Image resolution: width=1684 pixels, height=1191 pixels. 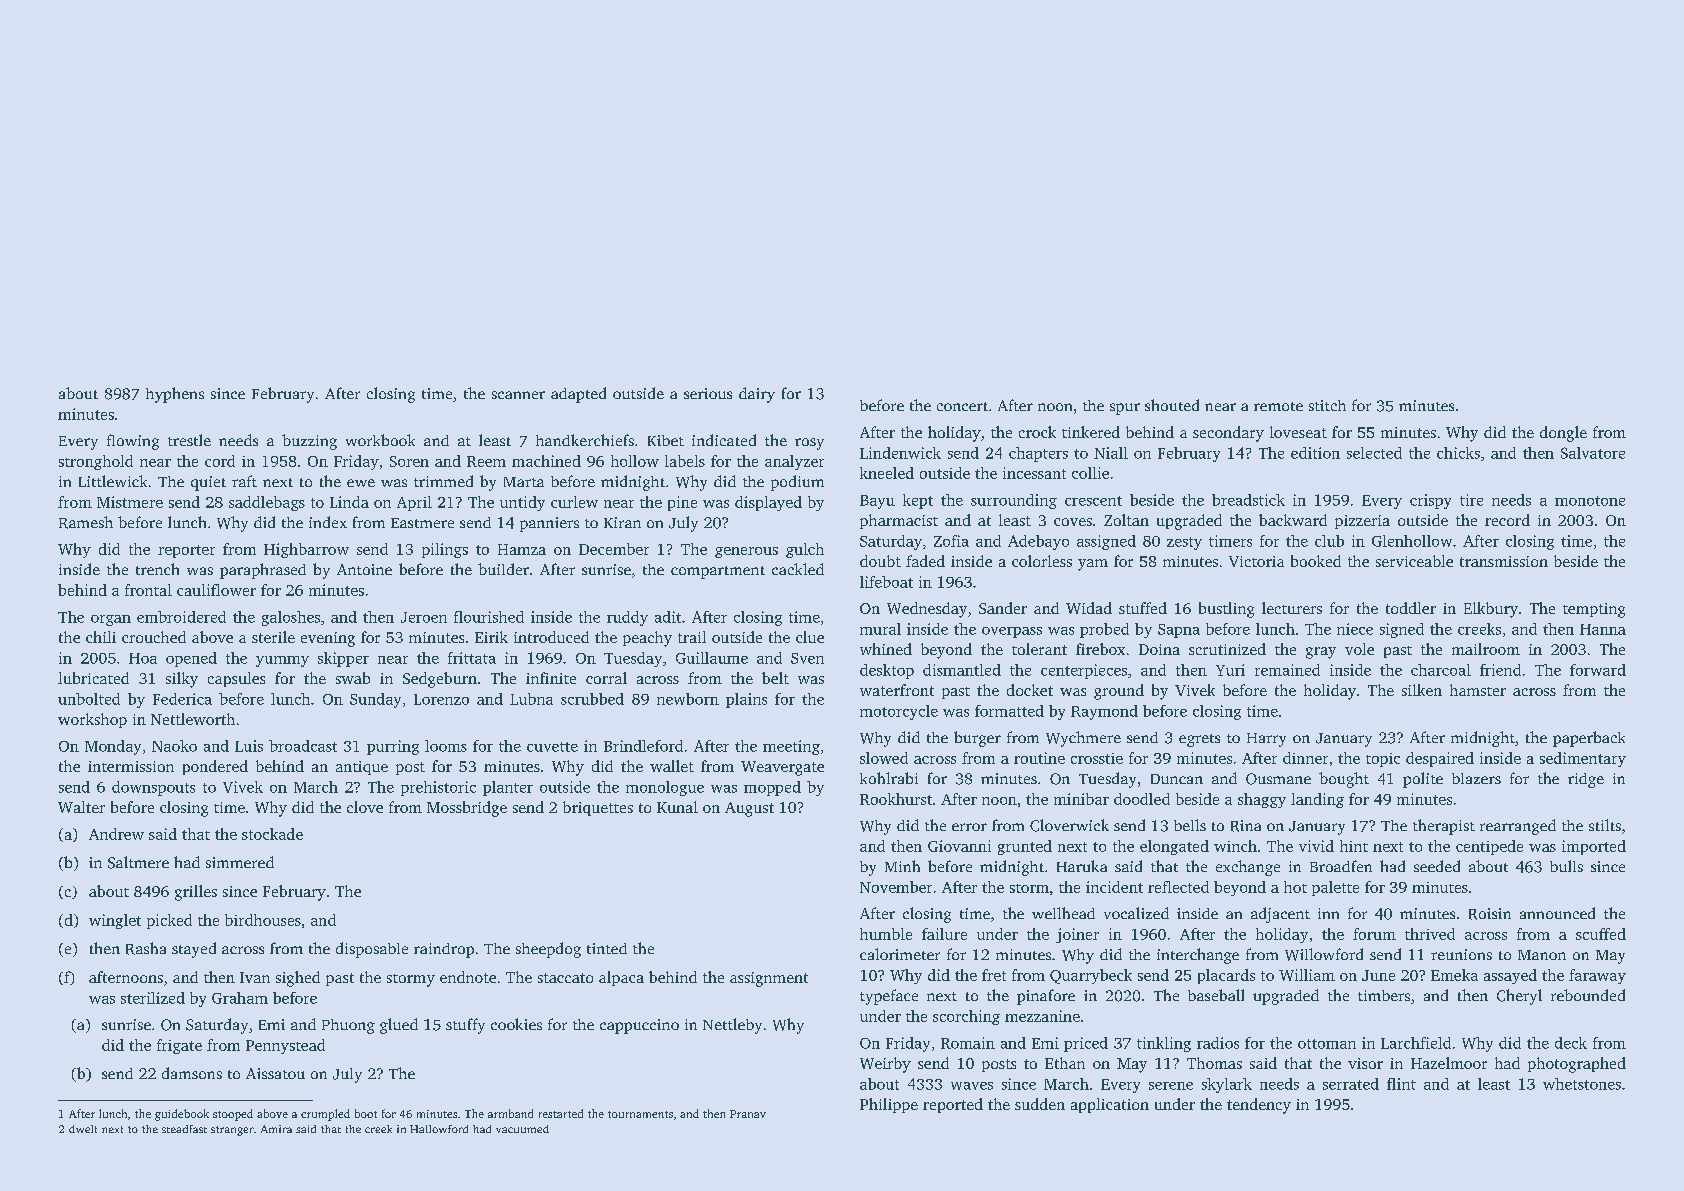 What do you see at coordinates (133, 442) in the screenshot?
I see `flowing` at bounding box center [133, 442].
